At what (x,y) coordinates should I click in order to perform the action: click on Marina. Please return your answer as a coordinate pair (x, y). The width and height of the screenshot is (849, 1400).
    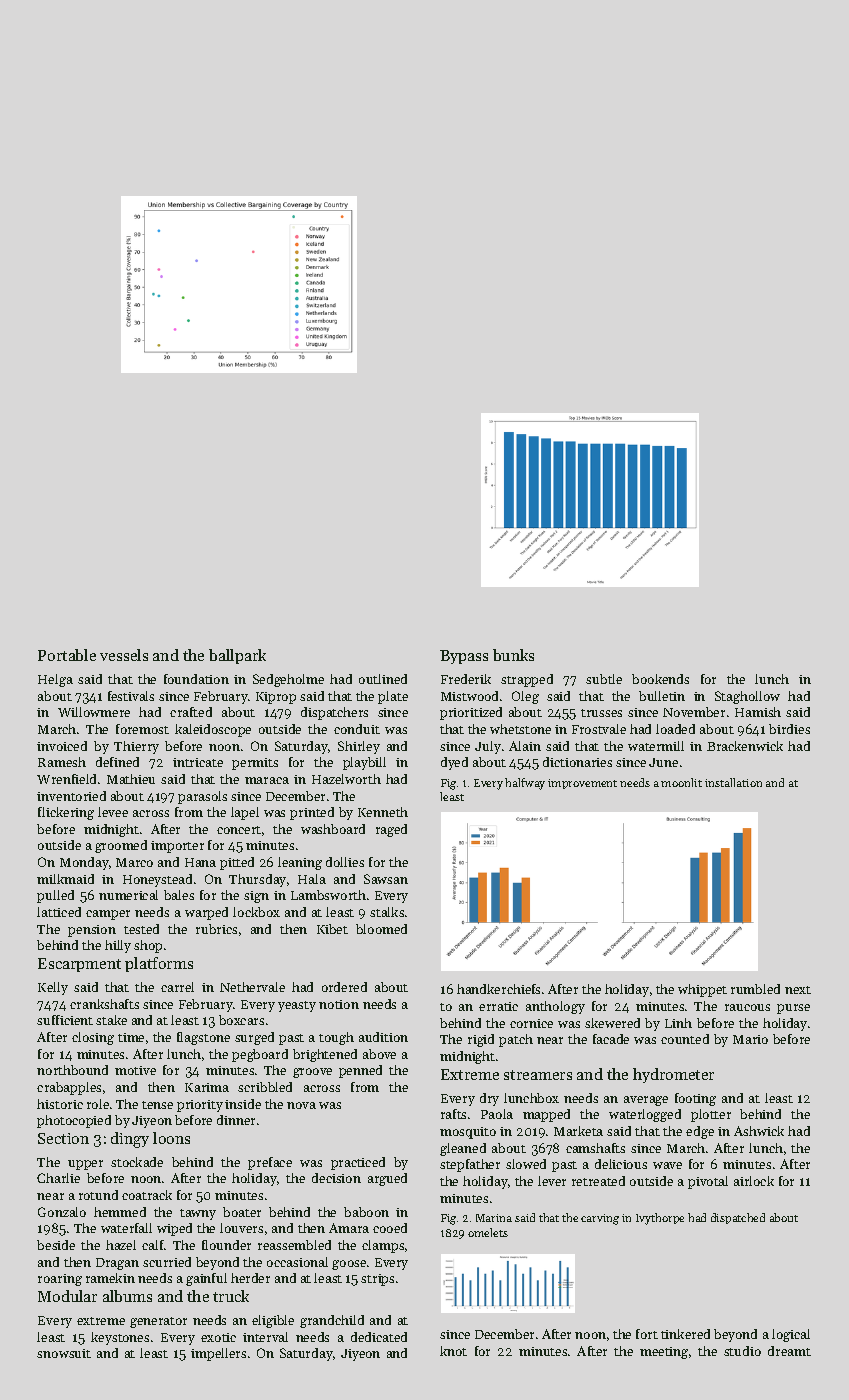
    Looking at the image, I should click on (494, 1218).
